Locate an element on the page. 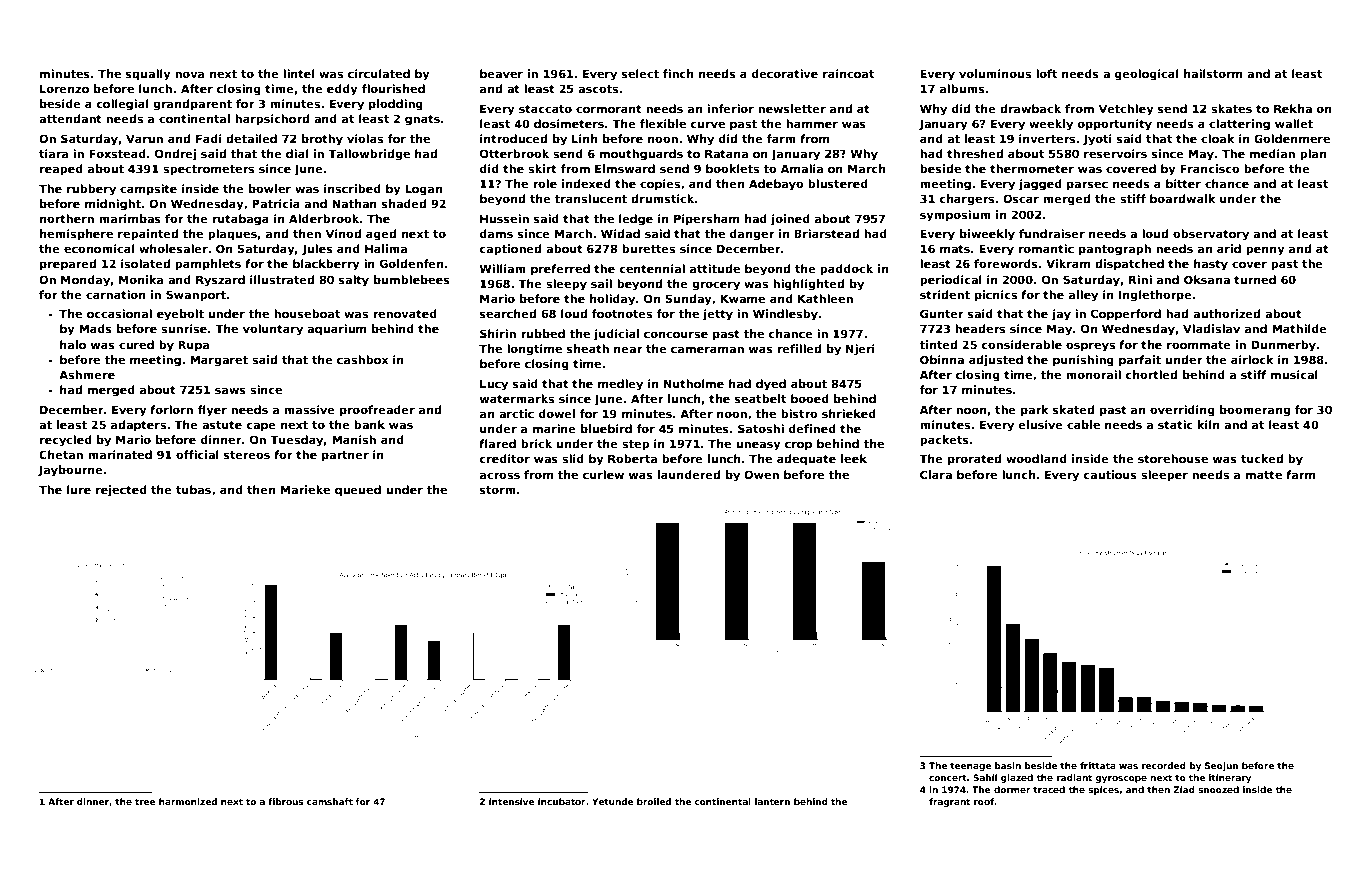  Lorenzo is located at coordinates (64, 89).
